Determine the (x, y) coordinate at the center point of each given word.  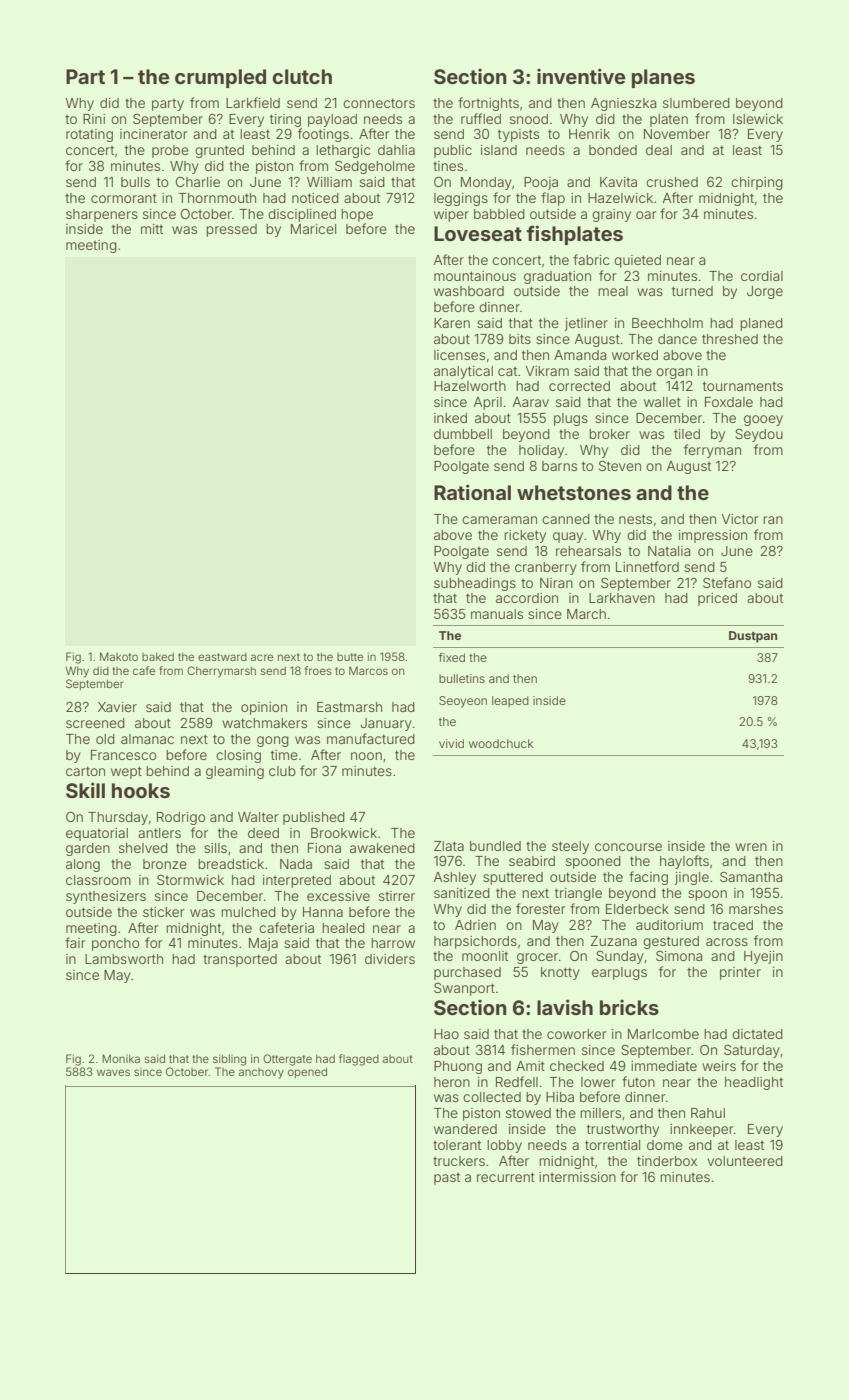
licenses (459, 355)
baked (158, 656)
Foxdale (729, 402)
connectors (379, 103)
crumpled (220, 78)
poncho (115, 944)
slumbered (696, 103)
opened (307, 1072)
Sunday (620, 957)
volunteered (745, 1161)
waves (113, 1072)
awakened (382, 848)
